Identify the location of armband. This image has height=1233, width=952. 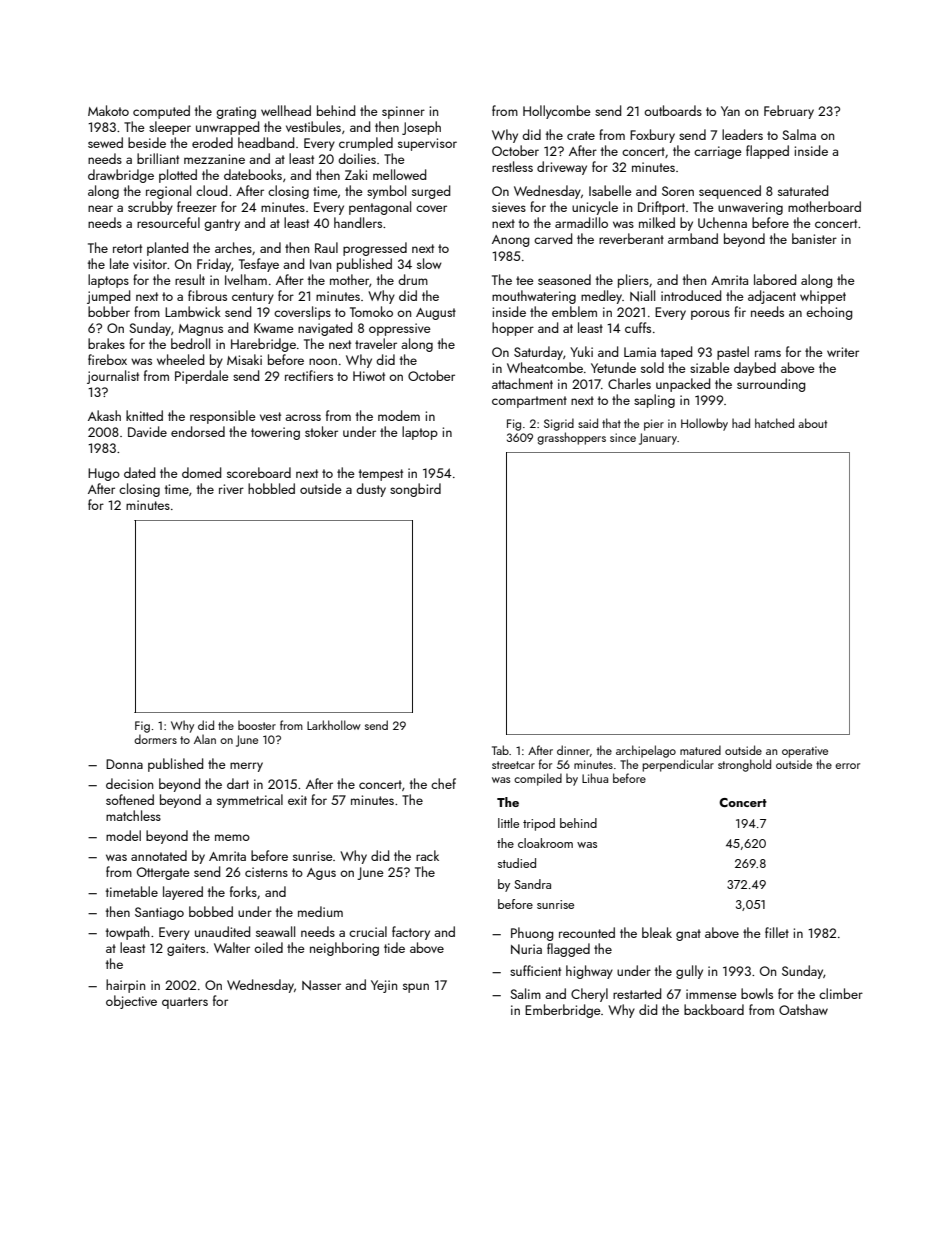
(693, 238).
